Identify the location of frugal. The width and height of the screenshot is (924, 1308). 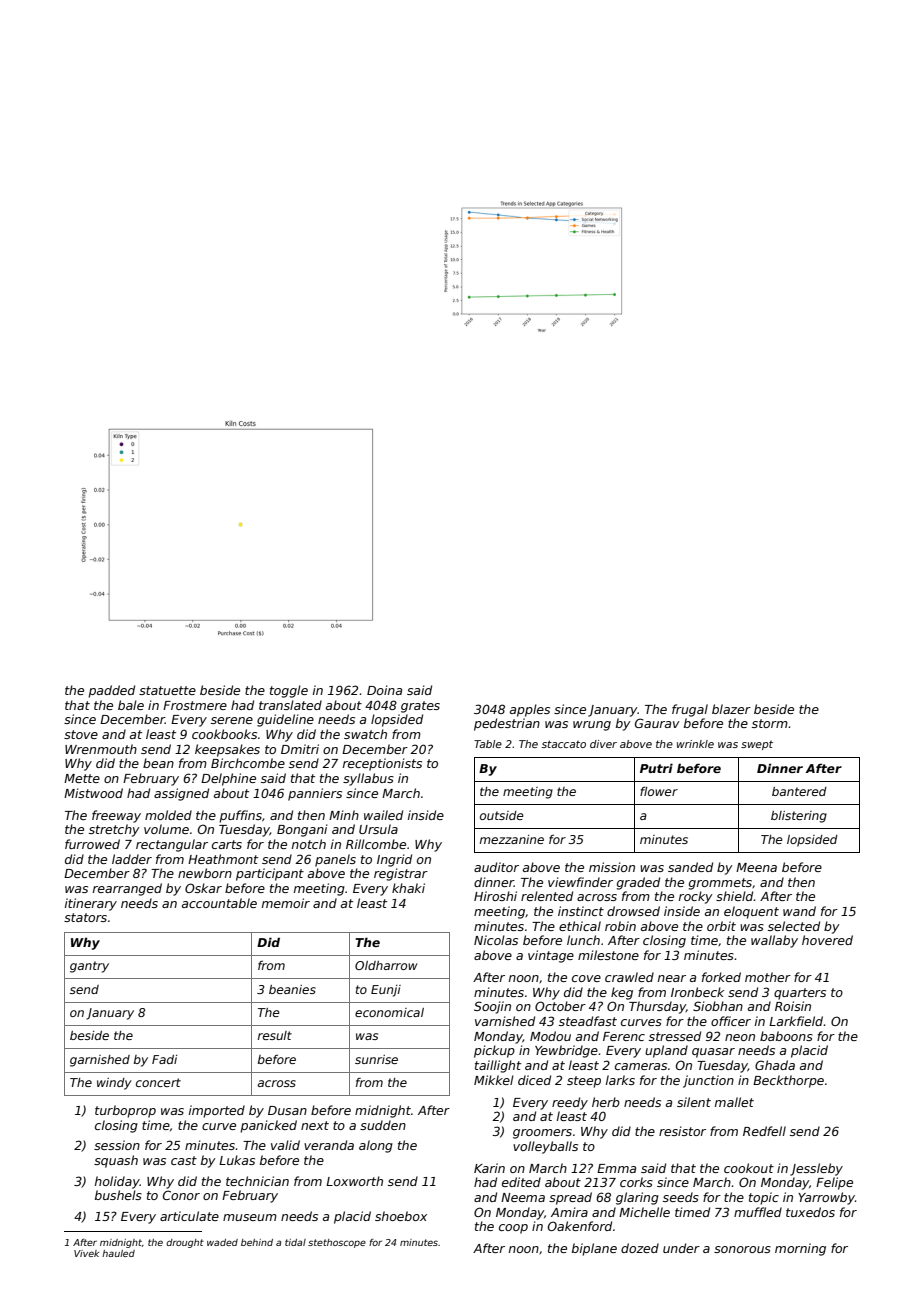
(690, 710).
